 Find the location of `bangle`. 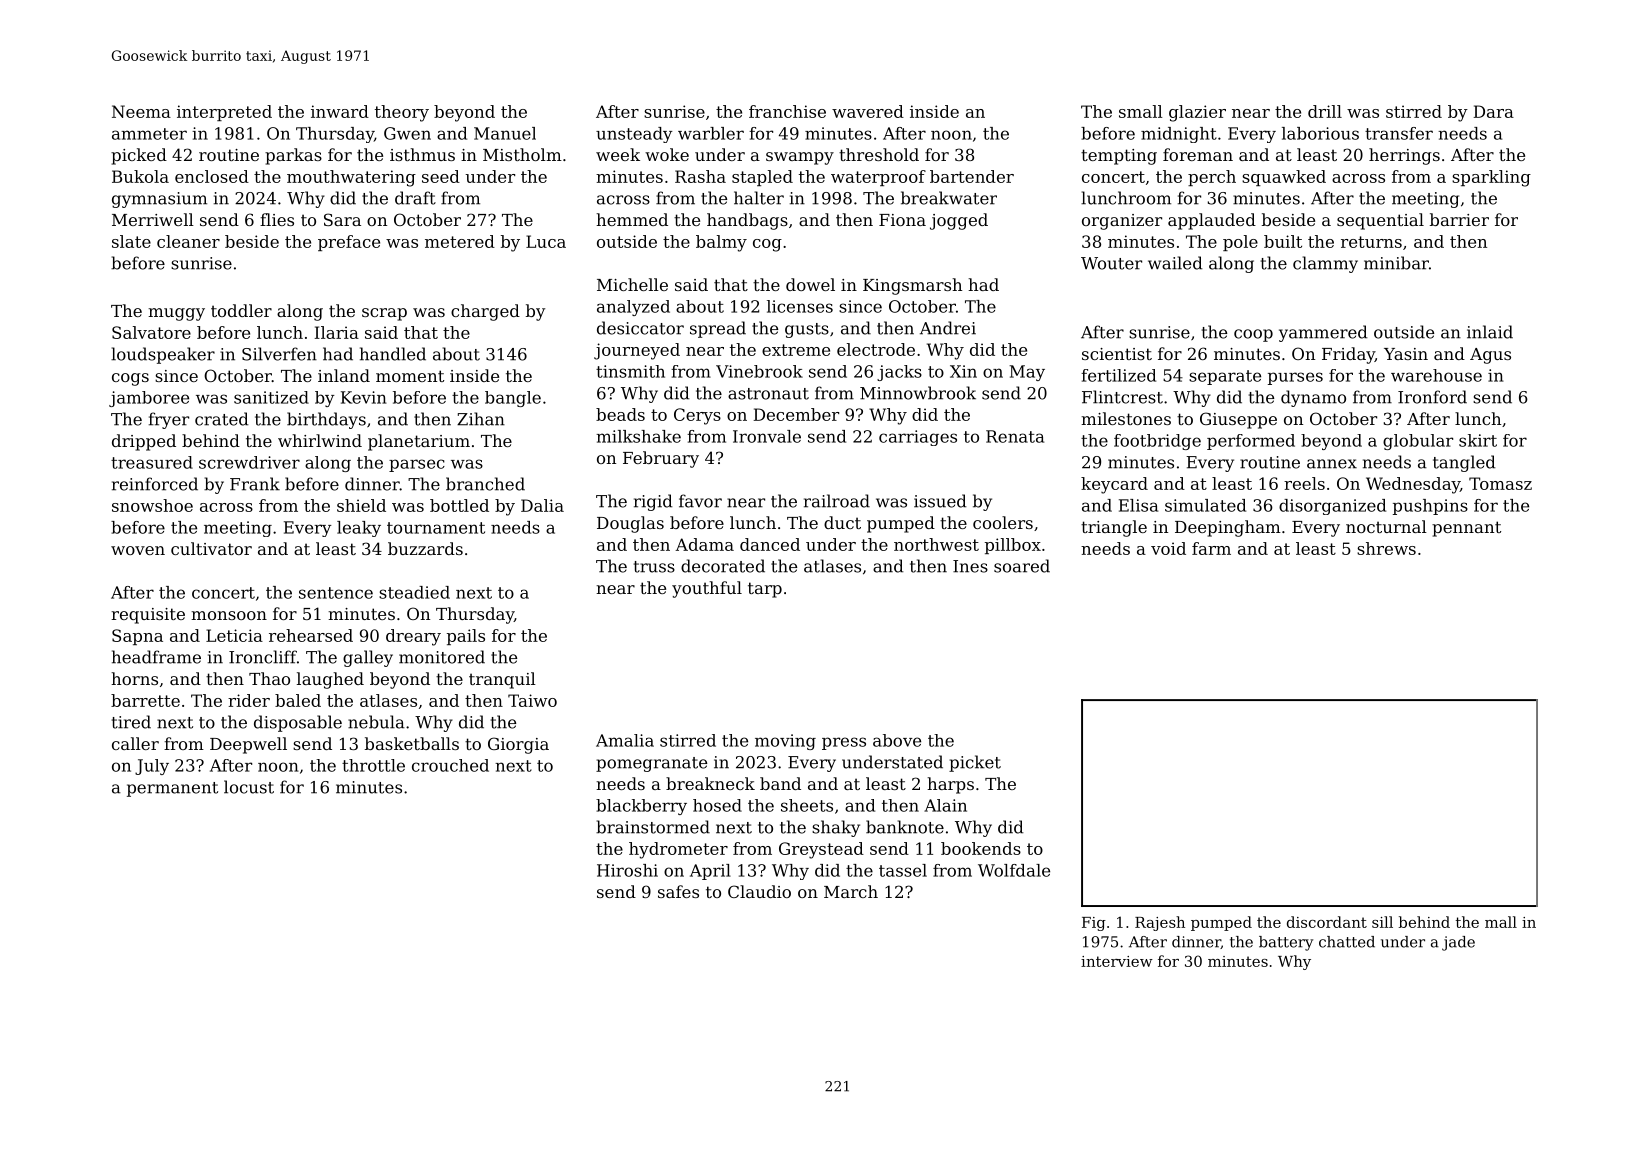

bangle is located at coordinates (513, 399).
